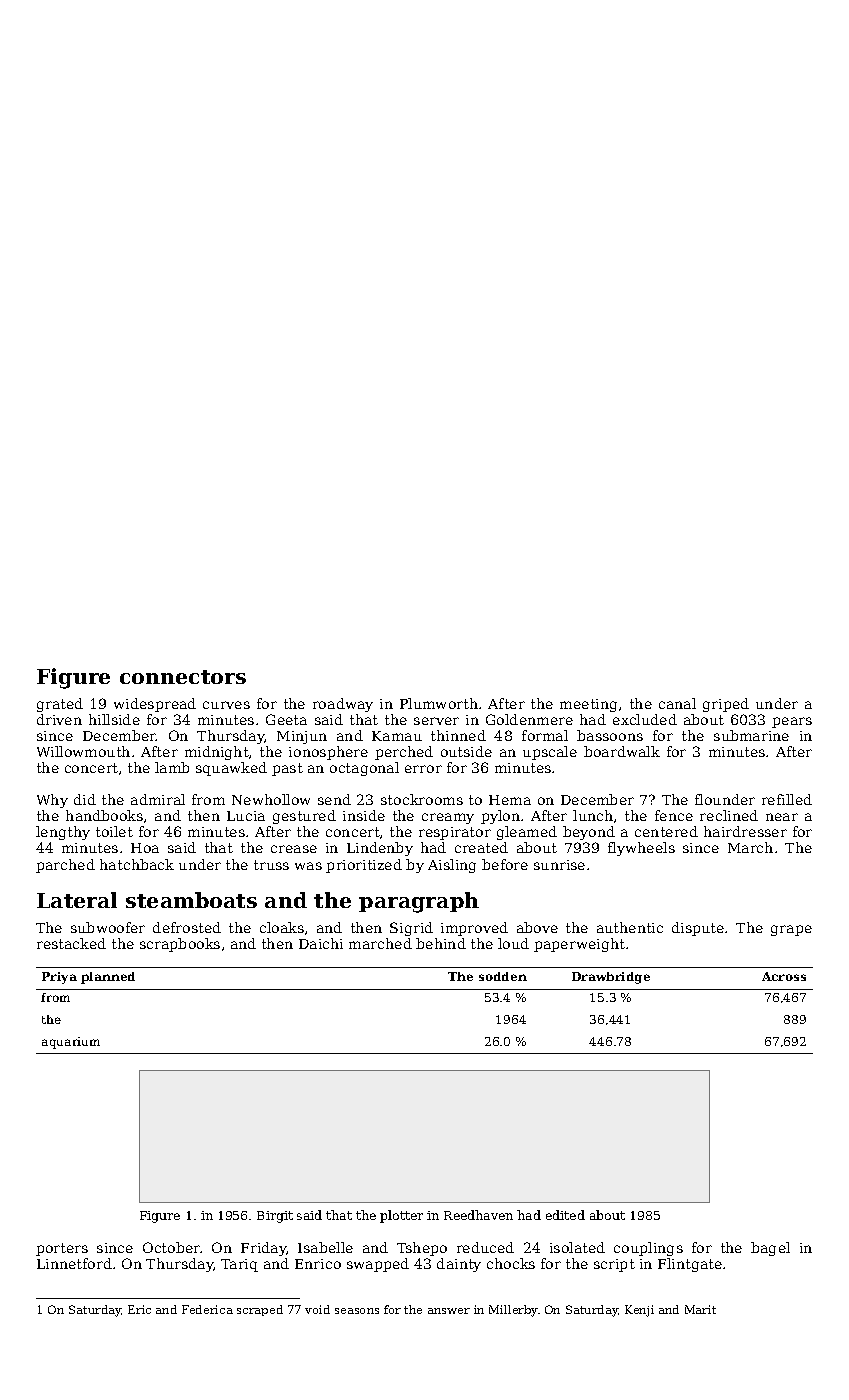 This document has height=1400, width=849. Describe the element at coordinates (260, 1310) in the document. I see `scraped` at that location.
